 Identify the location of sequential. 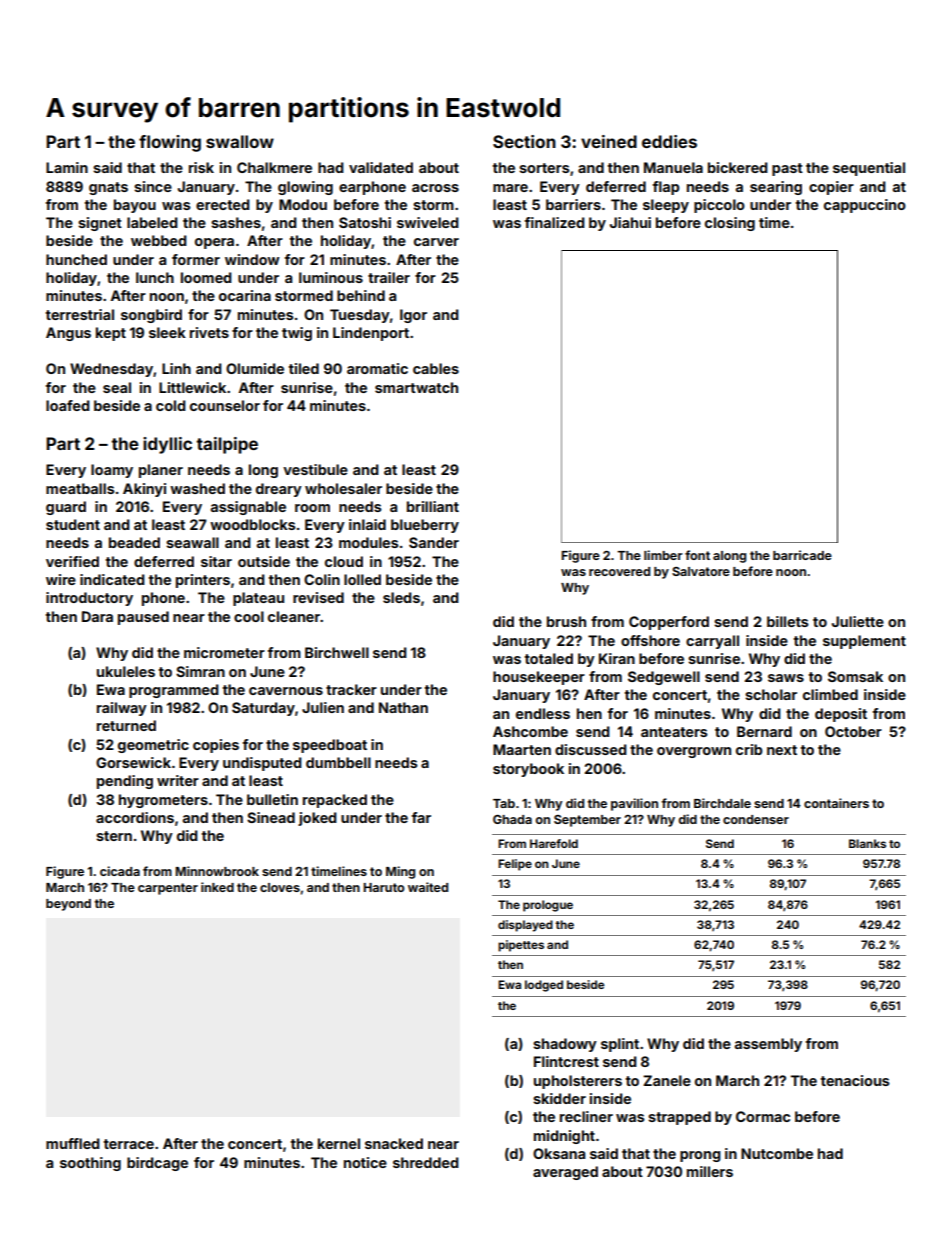
(869, 169).
